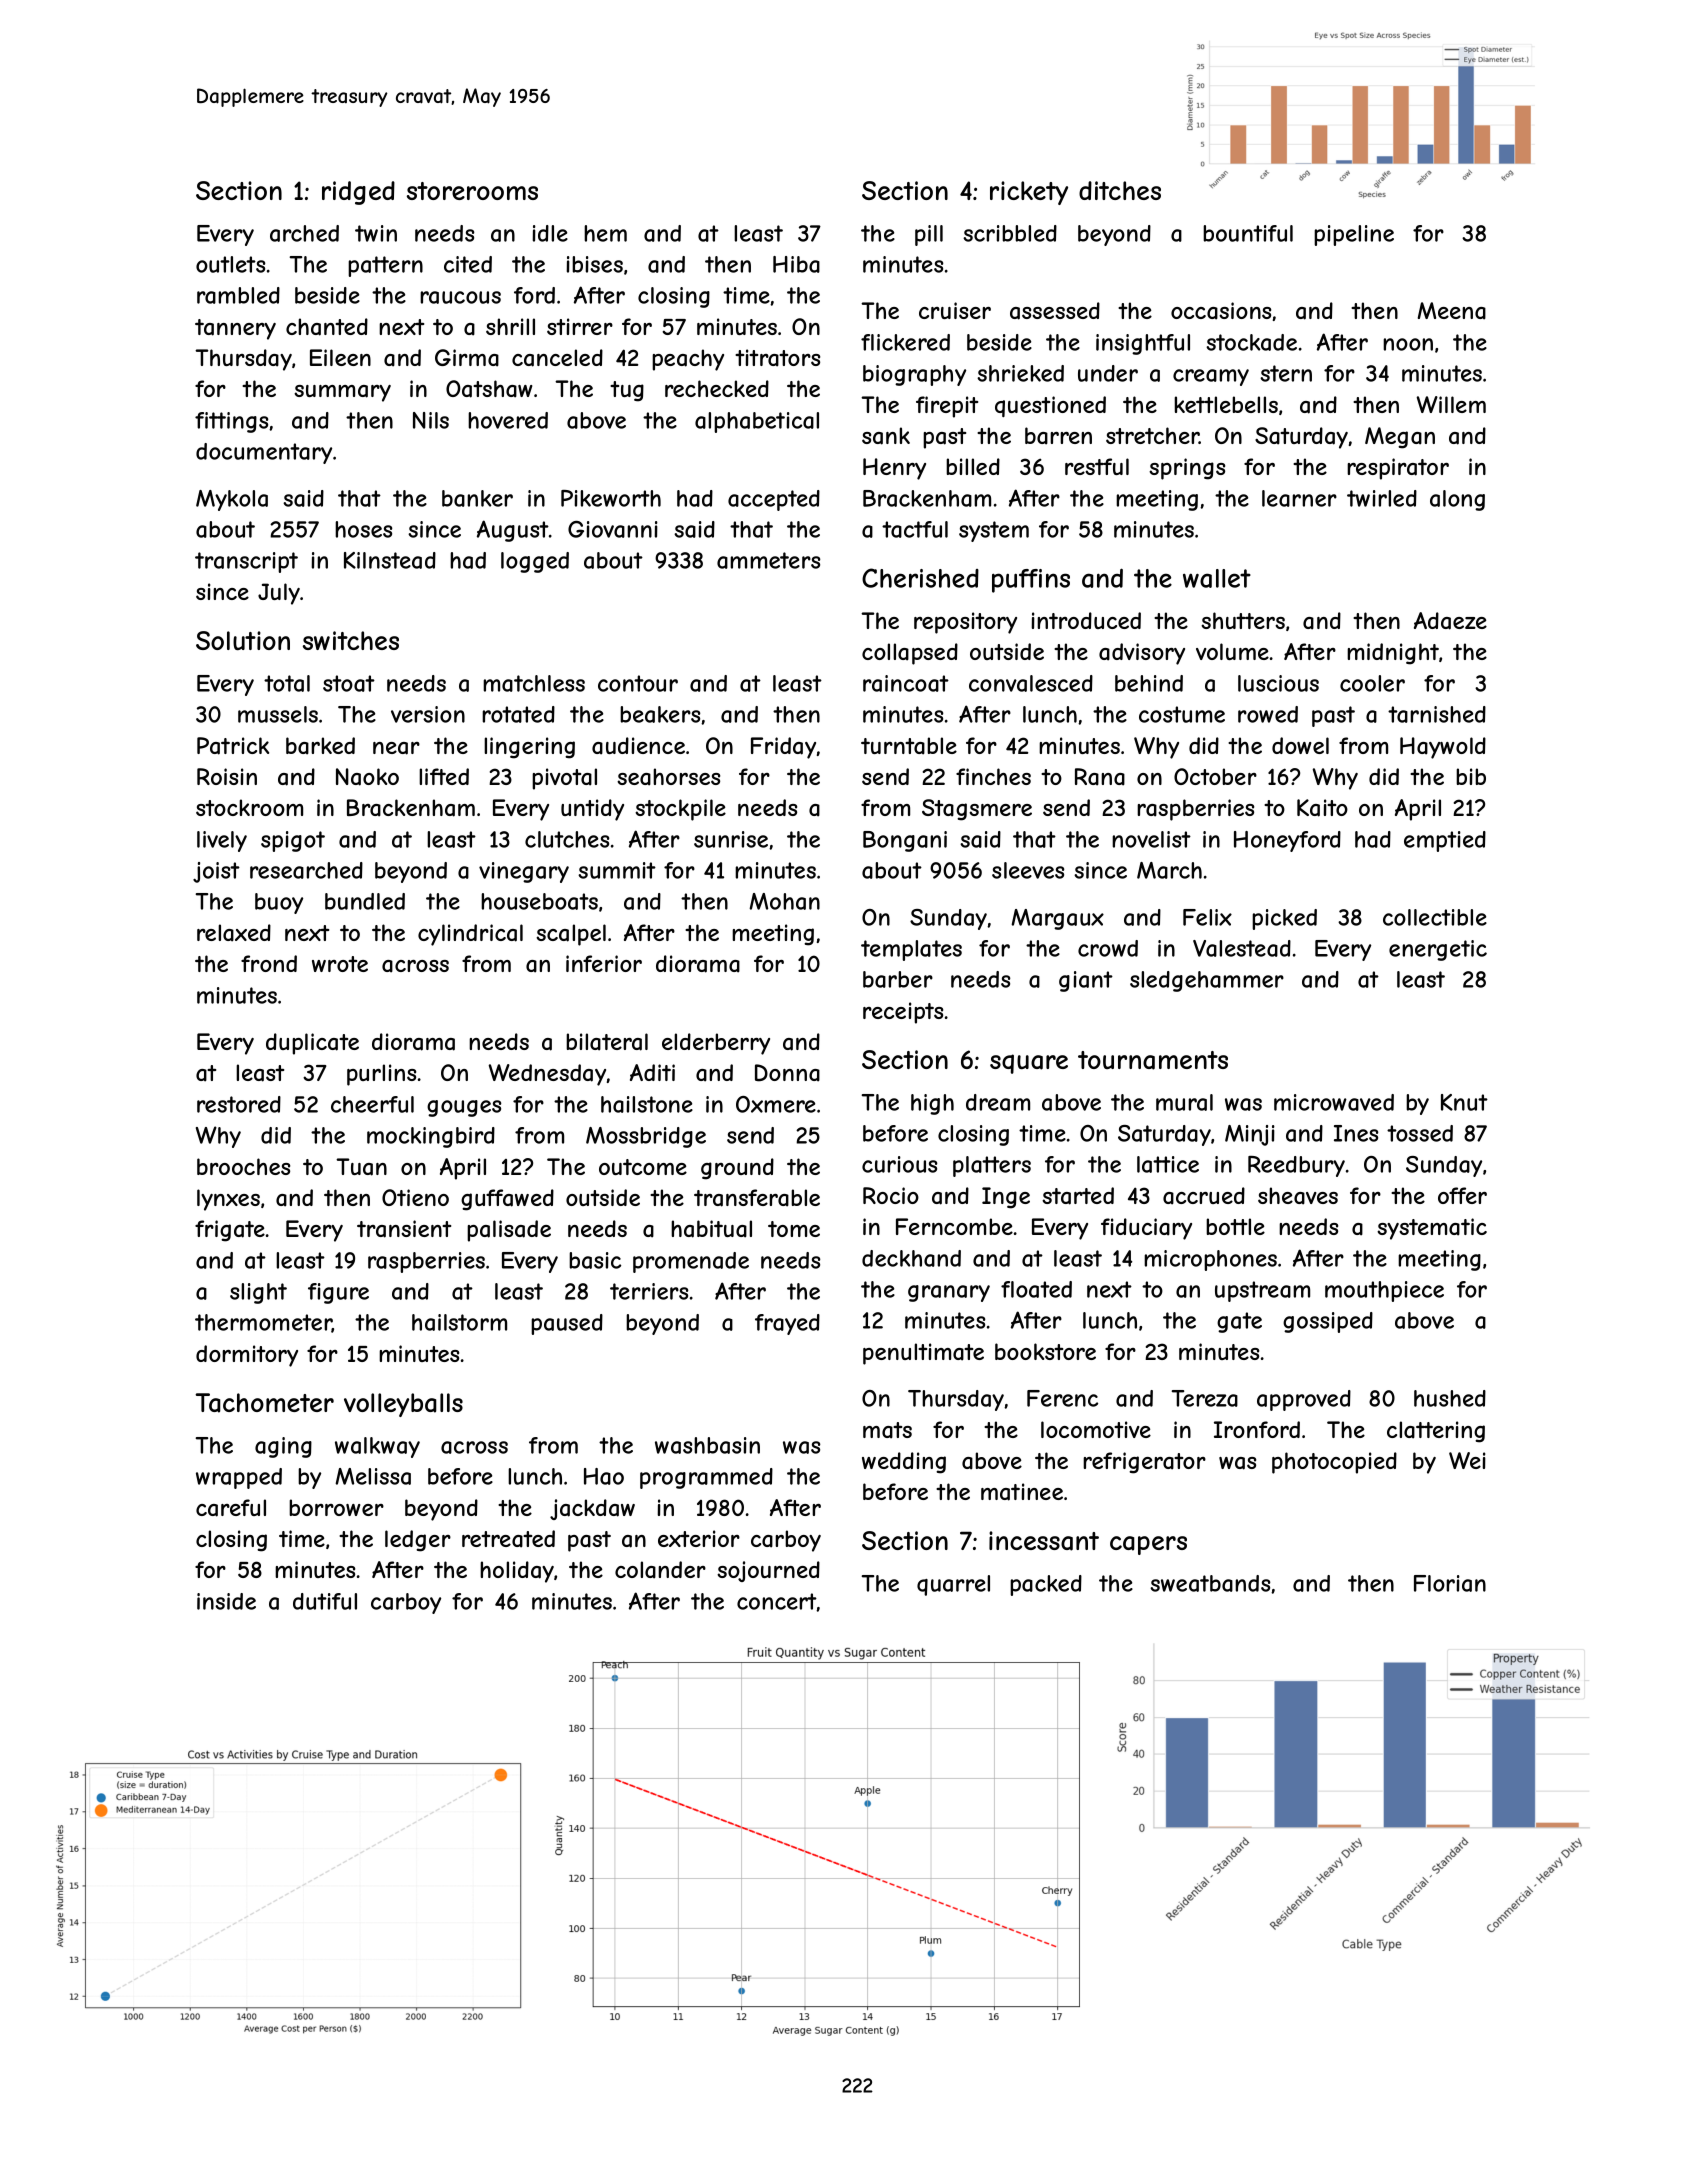 This screenshot has width=1683, height=2178. I want to click on rickety, so click(1029, 193).
